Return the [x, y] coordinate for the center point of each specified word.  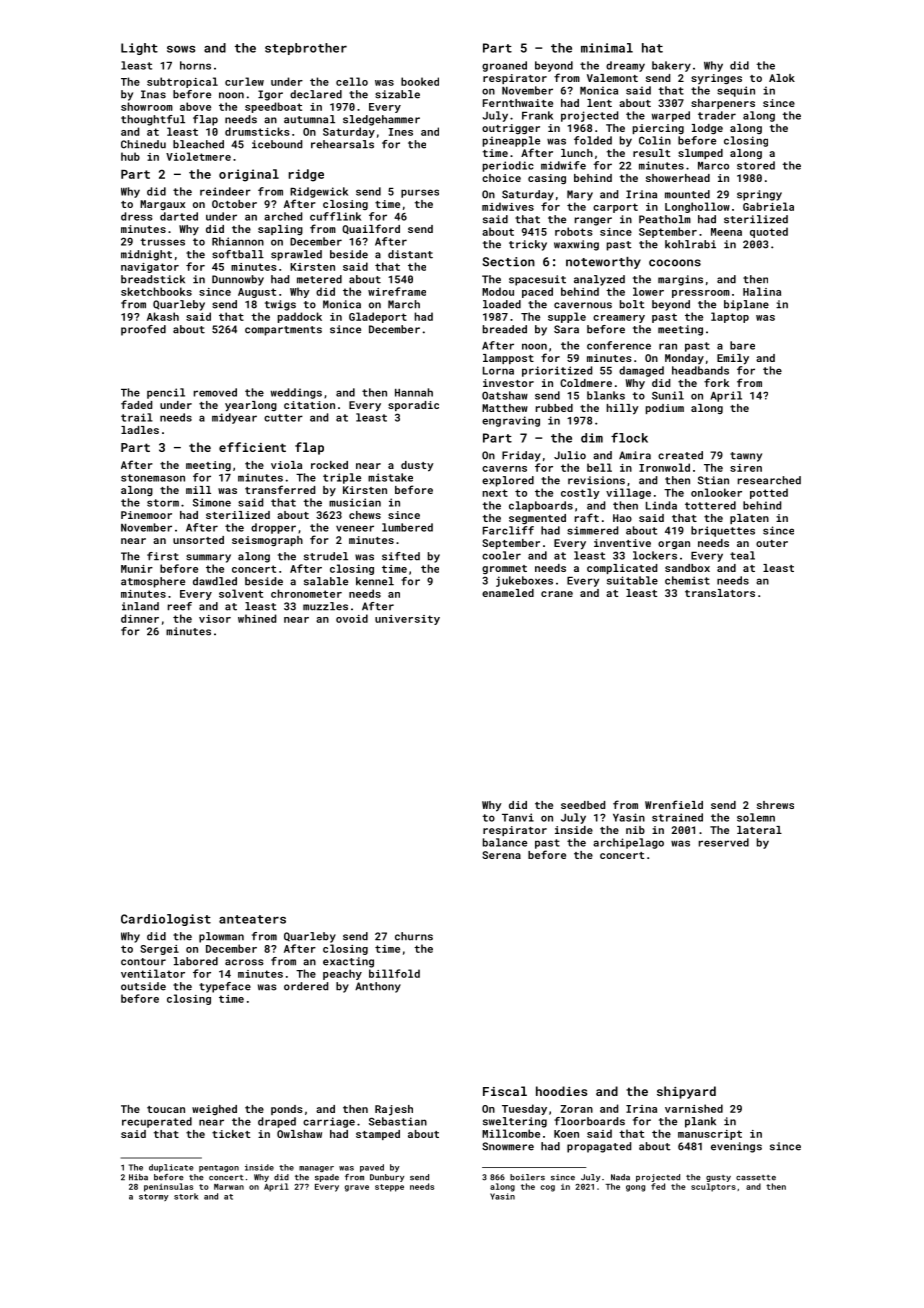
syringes [716, 79]
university [407, 620]
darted [179, 216]
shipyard [686, 1092]
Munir [137, 569]
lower [648, 291]
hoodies [561, 1091]
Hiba [138, 1177]
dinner [140, 618]
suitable [632, 580]
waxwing [576, 245]
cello [352, 81]
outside [143, 986]
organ [674, 545]
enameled [508, 593]
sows [181, 49]
